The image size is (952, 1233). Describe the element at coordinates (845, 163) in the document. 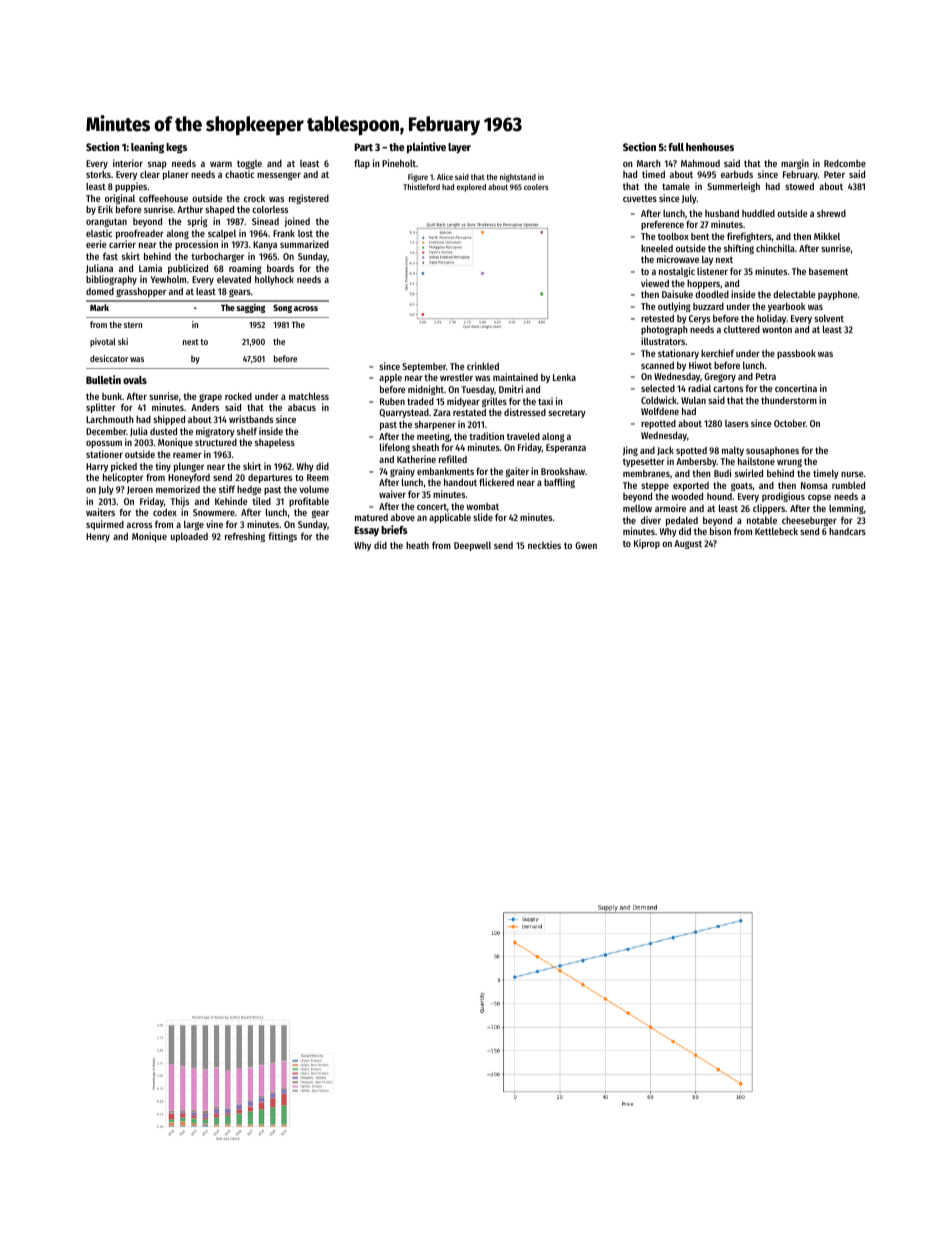

I see `Redcombe` at that location.
